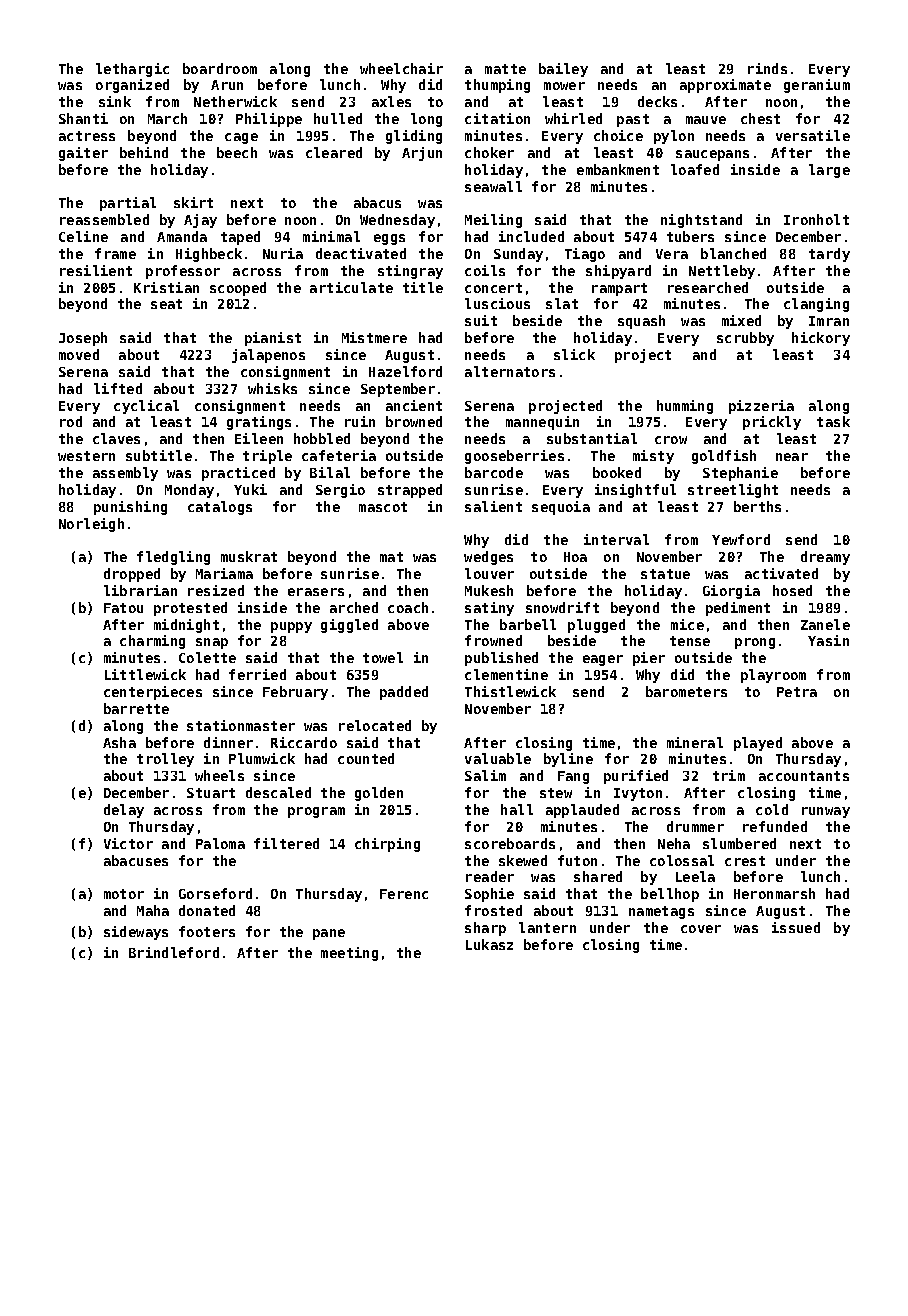 This document has width=908, height=1316. I want to click on Petra, so click(797, 692).
